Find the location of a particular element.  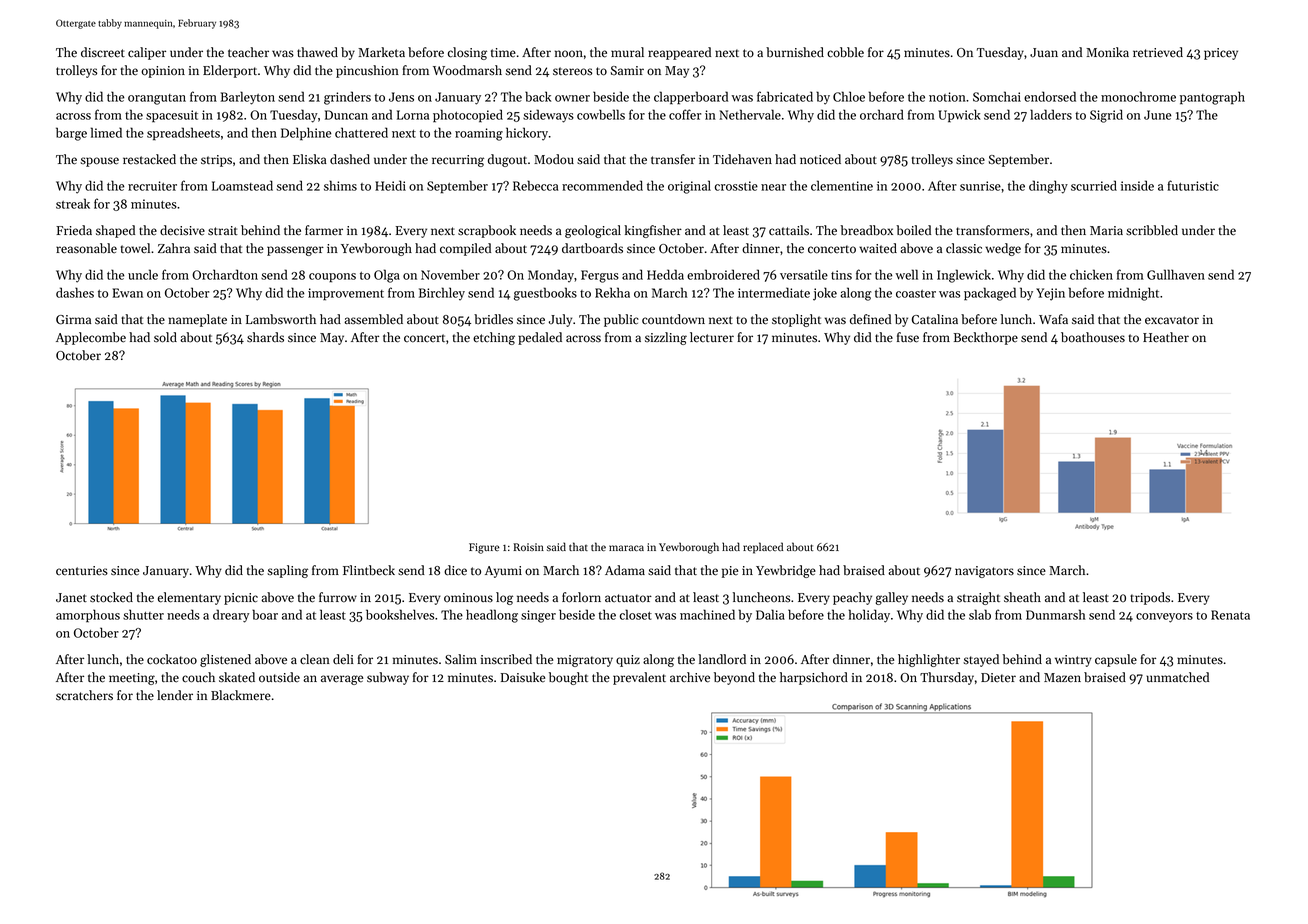

near is located at coordinates (773, 187).
